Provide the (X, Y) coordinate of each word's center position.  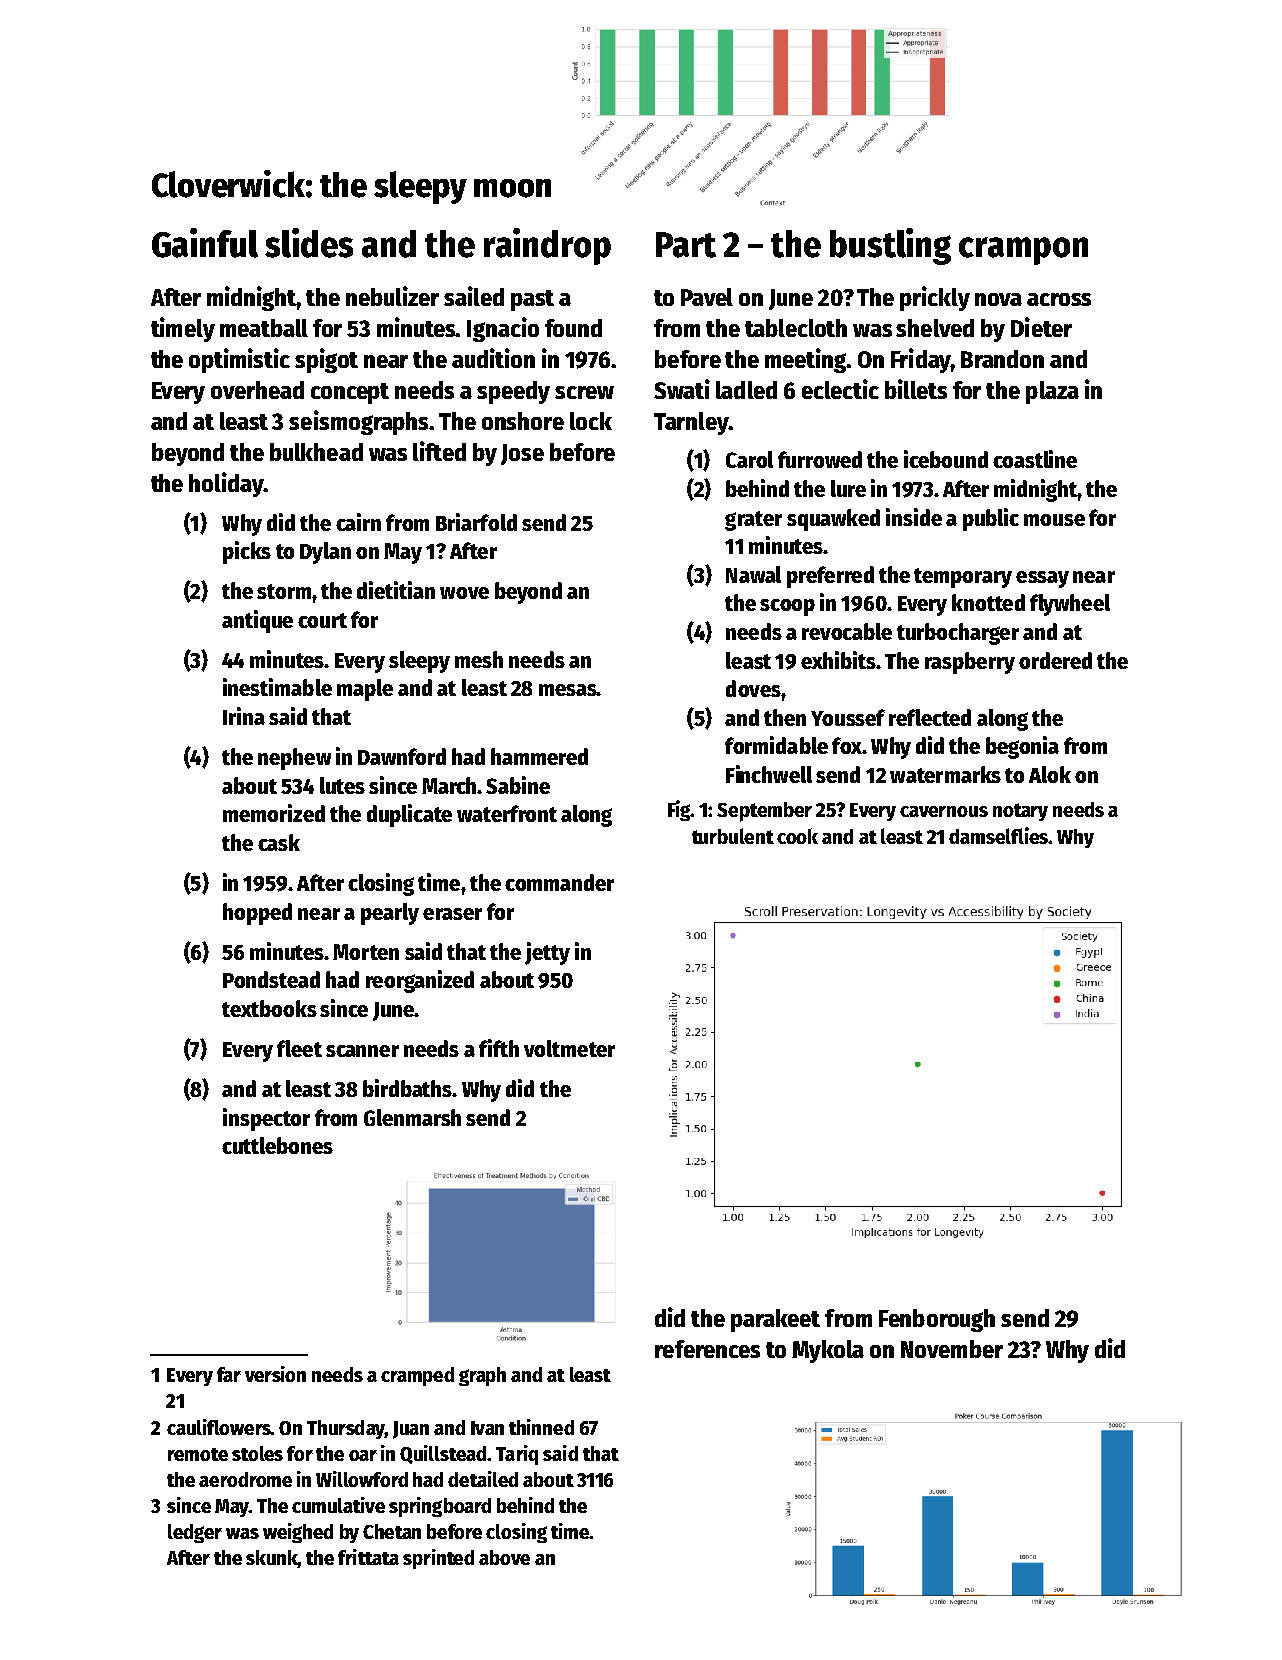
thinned (541, 1427)
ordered (1055, 660)
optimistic (239, 360)
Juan (411, 1430)
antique (257, 621)
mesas (567, 690)
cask (279, 842)
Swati (682, 389)
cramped (417, 1376)
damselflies (999, 835)
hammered (539, 756)
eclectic (840, 389)
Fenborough (937, 1320)
